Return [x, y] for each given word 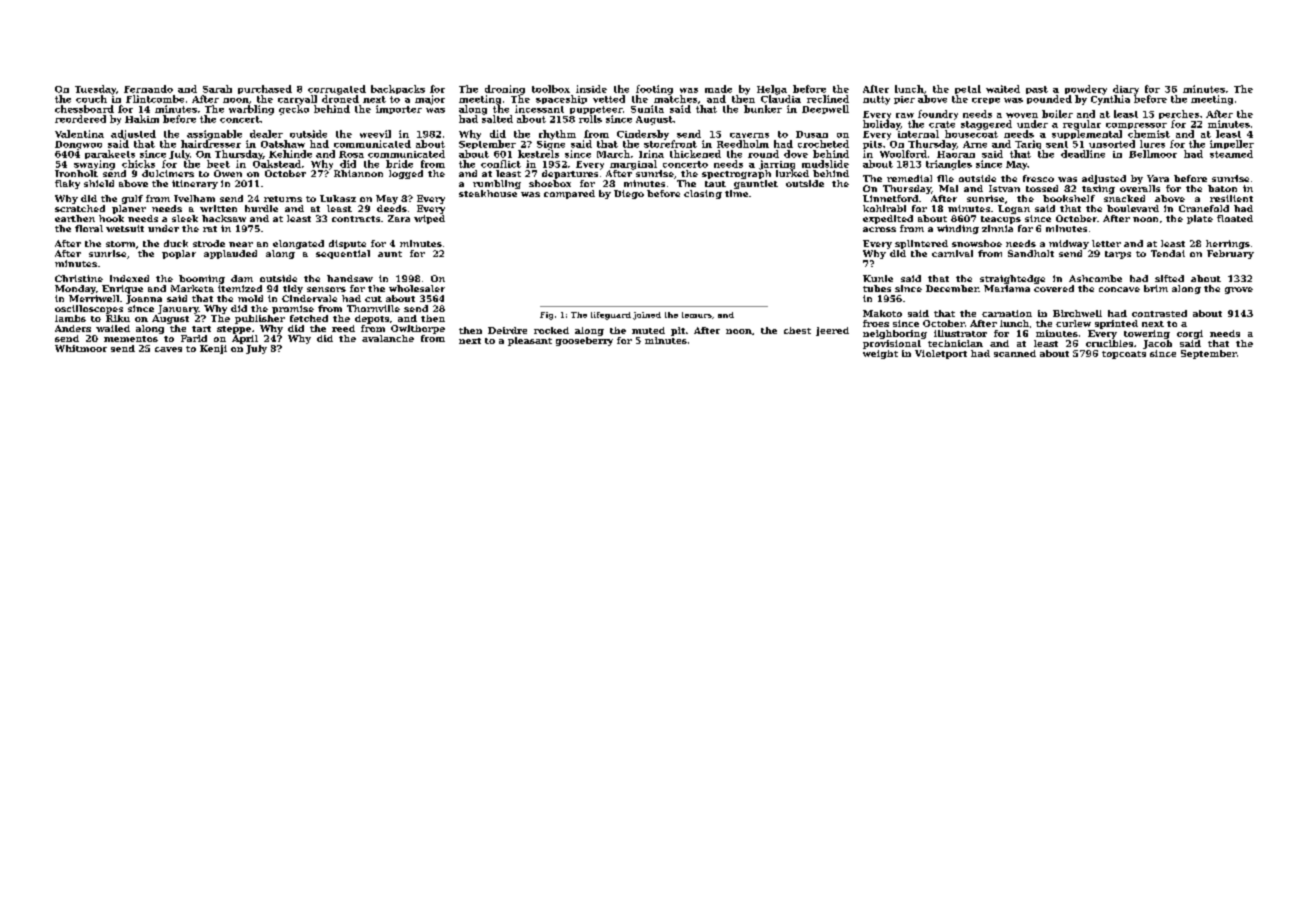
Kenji [213, 349]
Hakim [142, 119]
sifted [1169, 278]
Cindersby [643, 135]
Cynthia [1110, 100]
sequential [343, 254]
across [879, 229]
